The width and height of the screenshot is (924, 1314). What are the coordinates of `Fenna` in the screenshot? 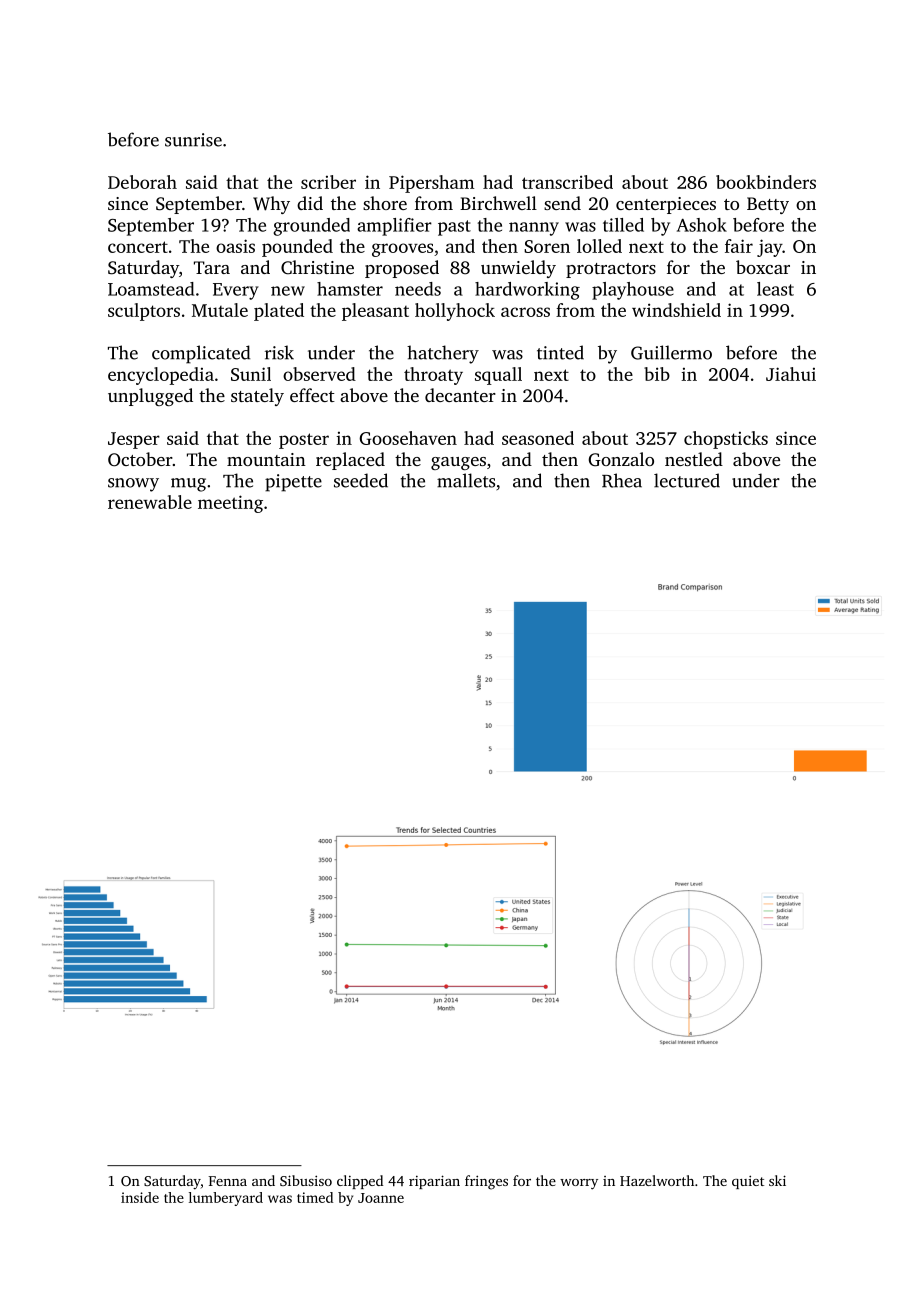 It's located at (227, 1181).
